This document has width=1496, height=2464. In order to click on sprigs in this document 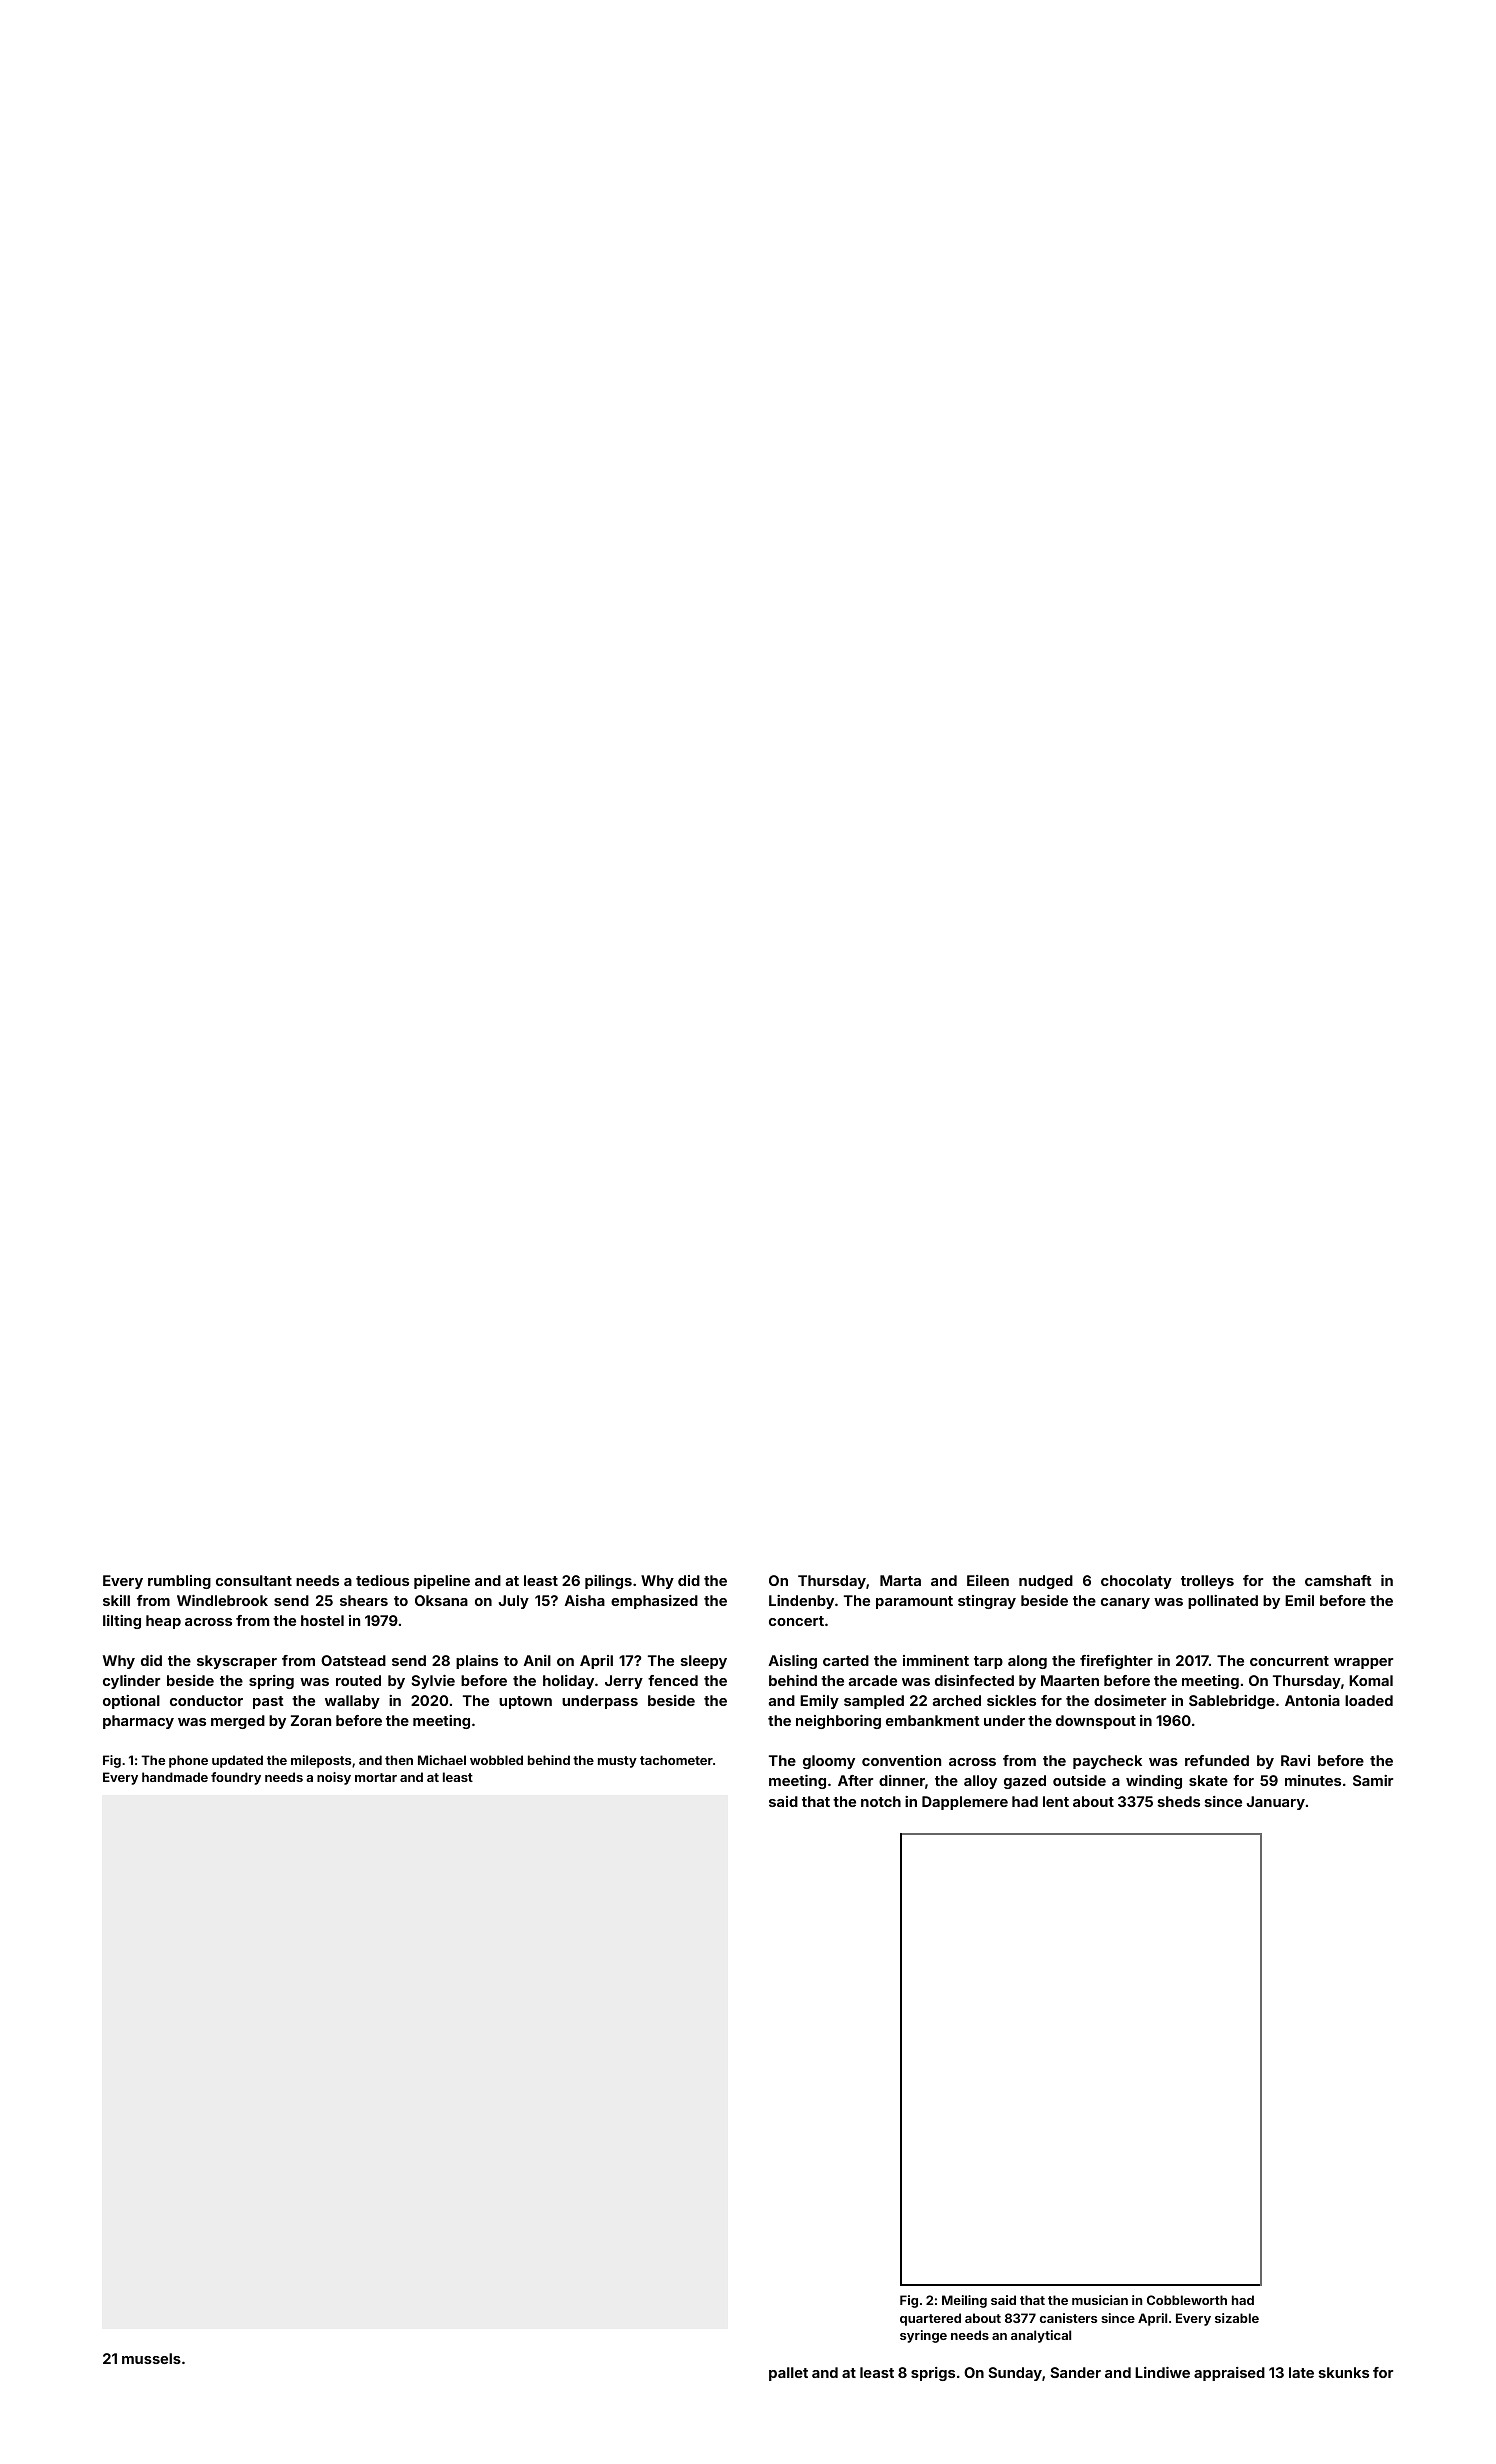, I will do `click(933, 2374)`.
